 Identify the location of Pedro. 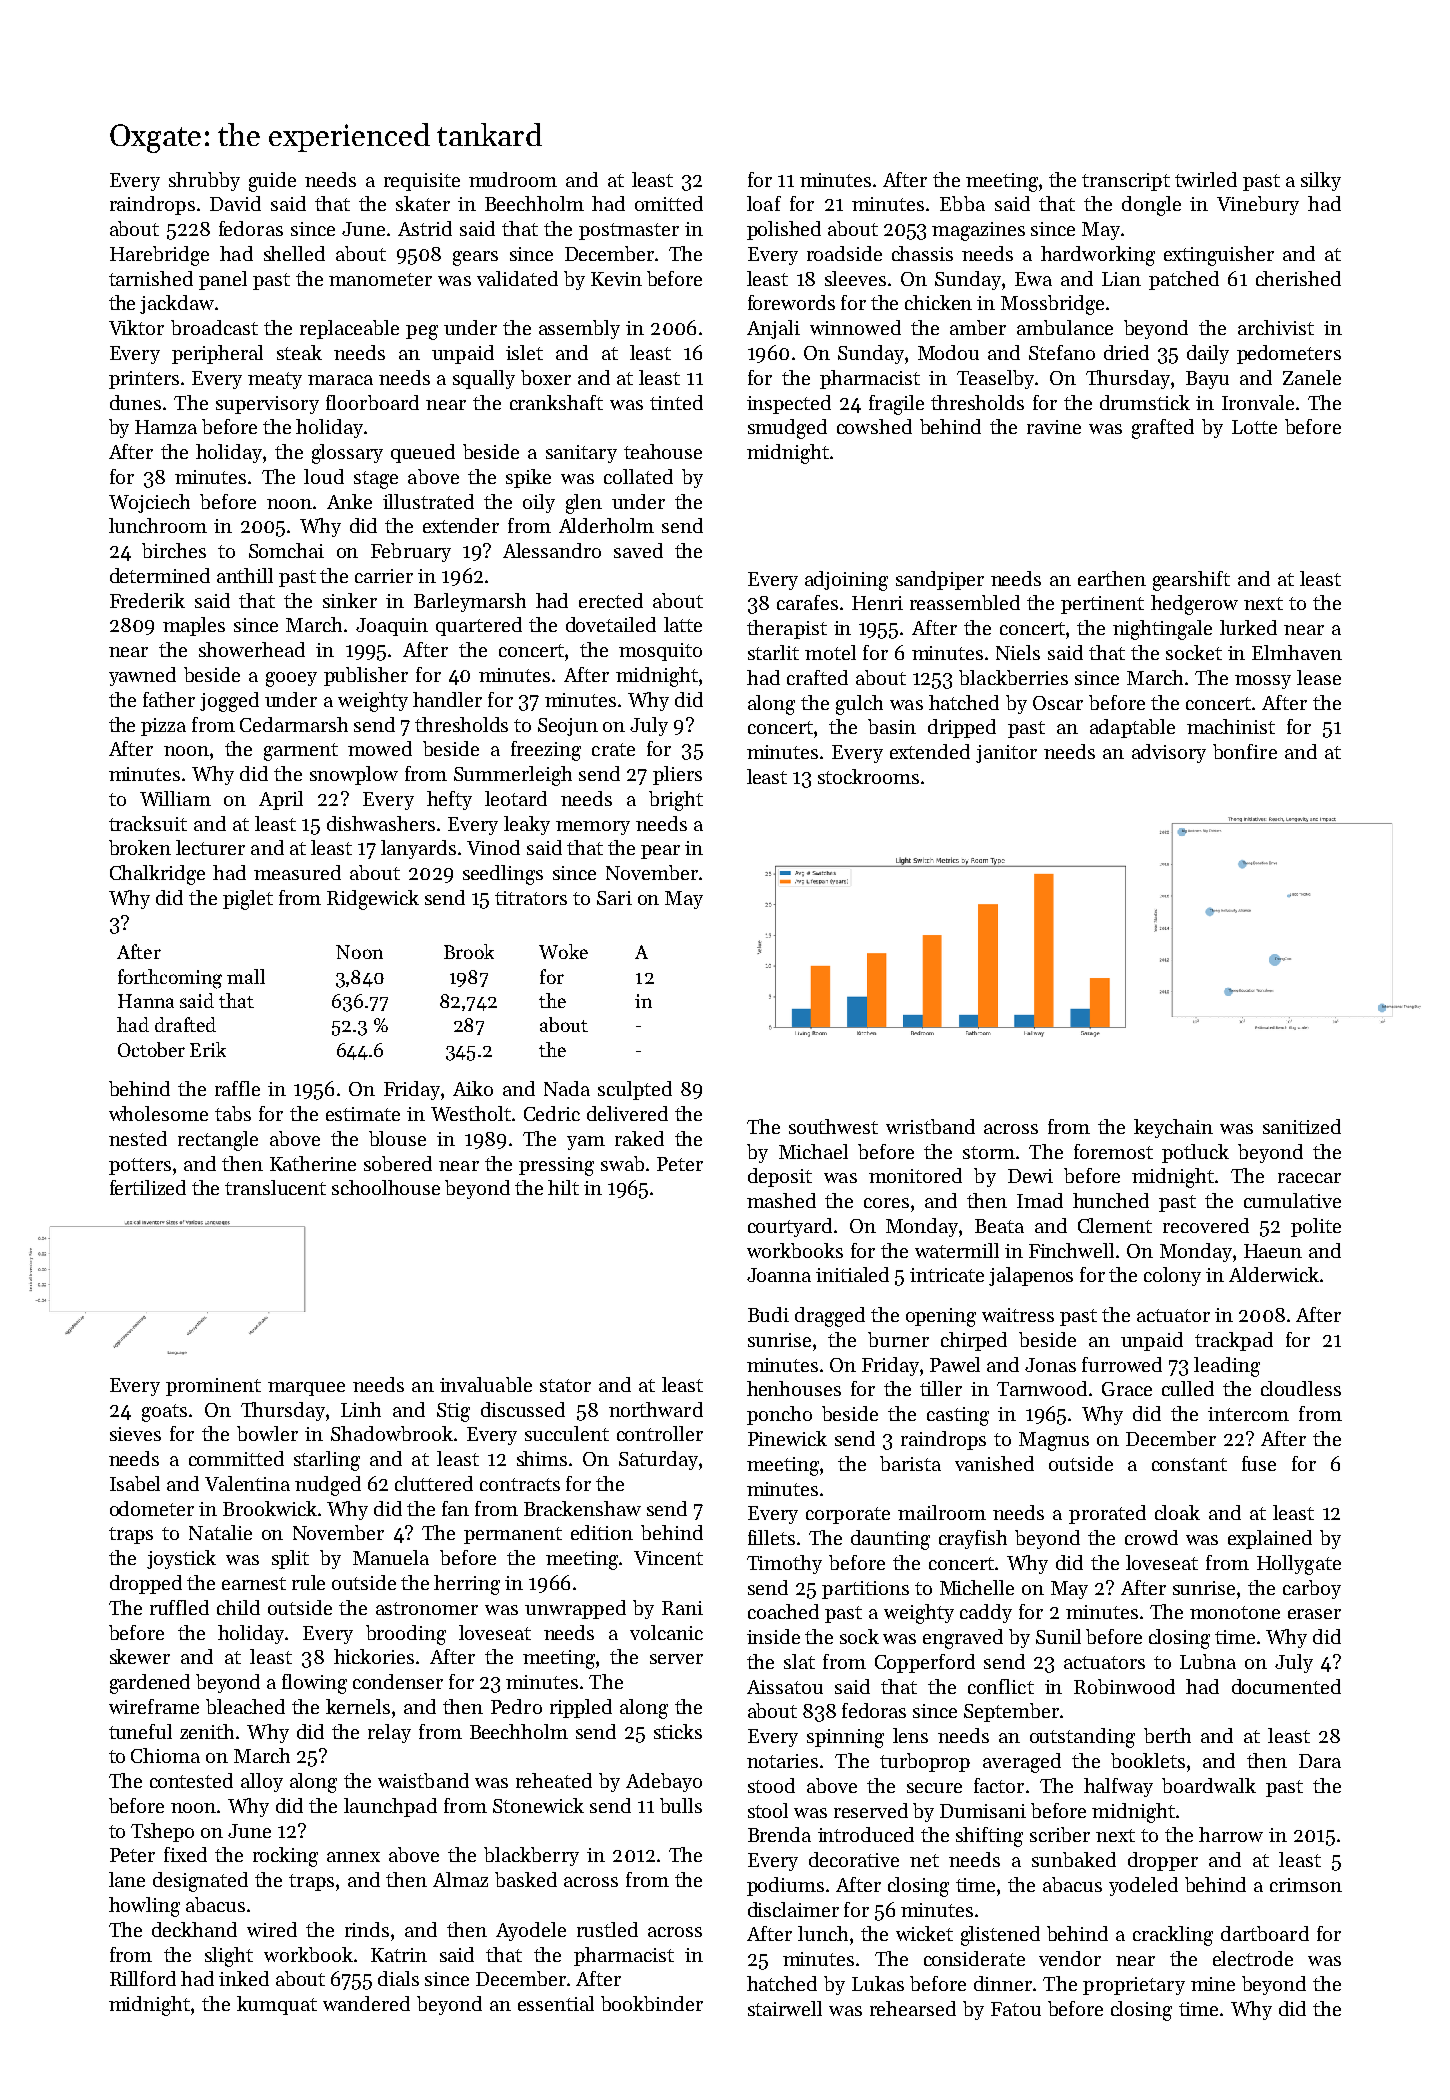
(516, 1706).
